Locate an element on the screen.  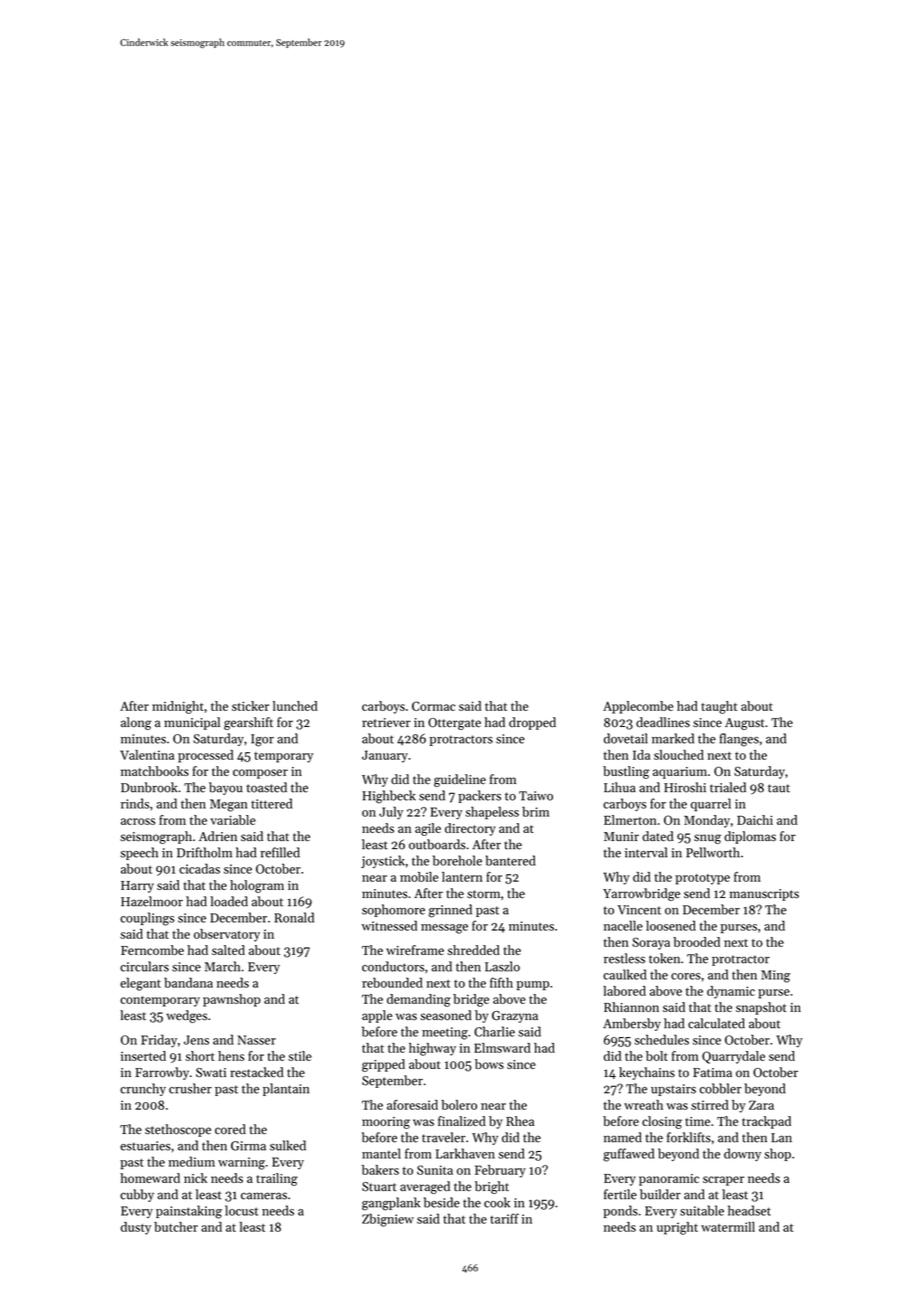
snapshot is located at coordinates (761, 1008).
